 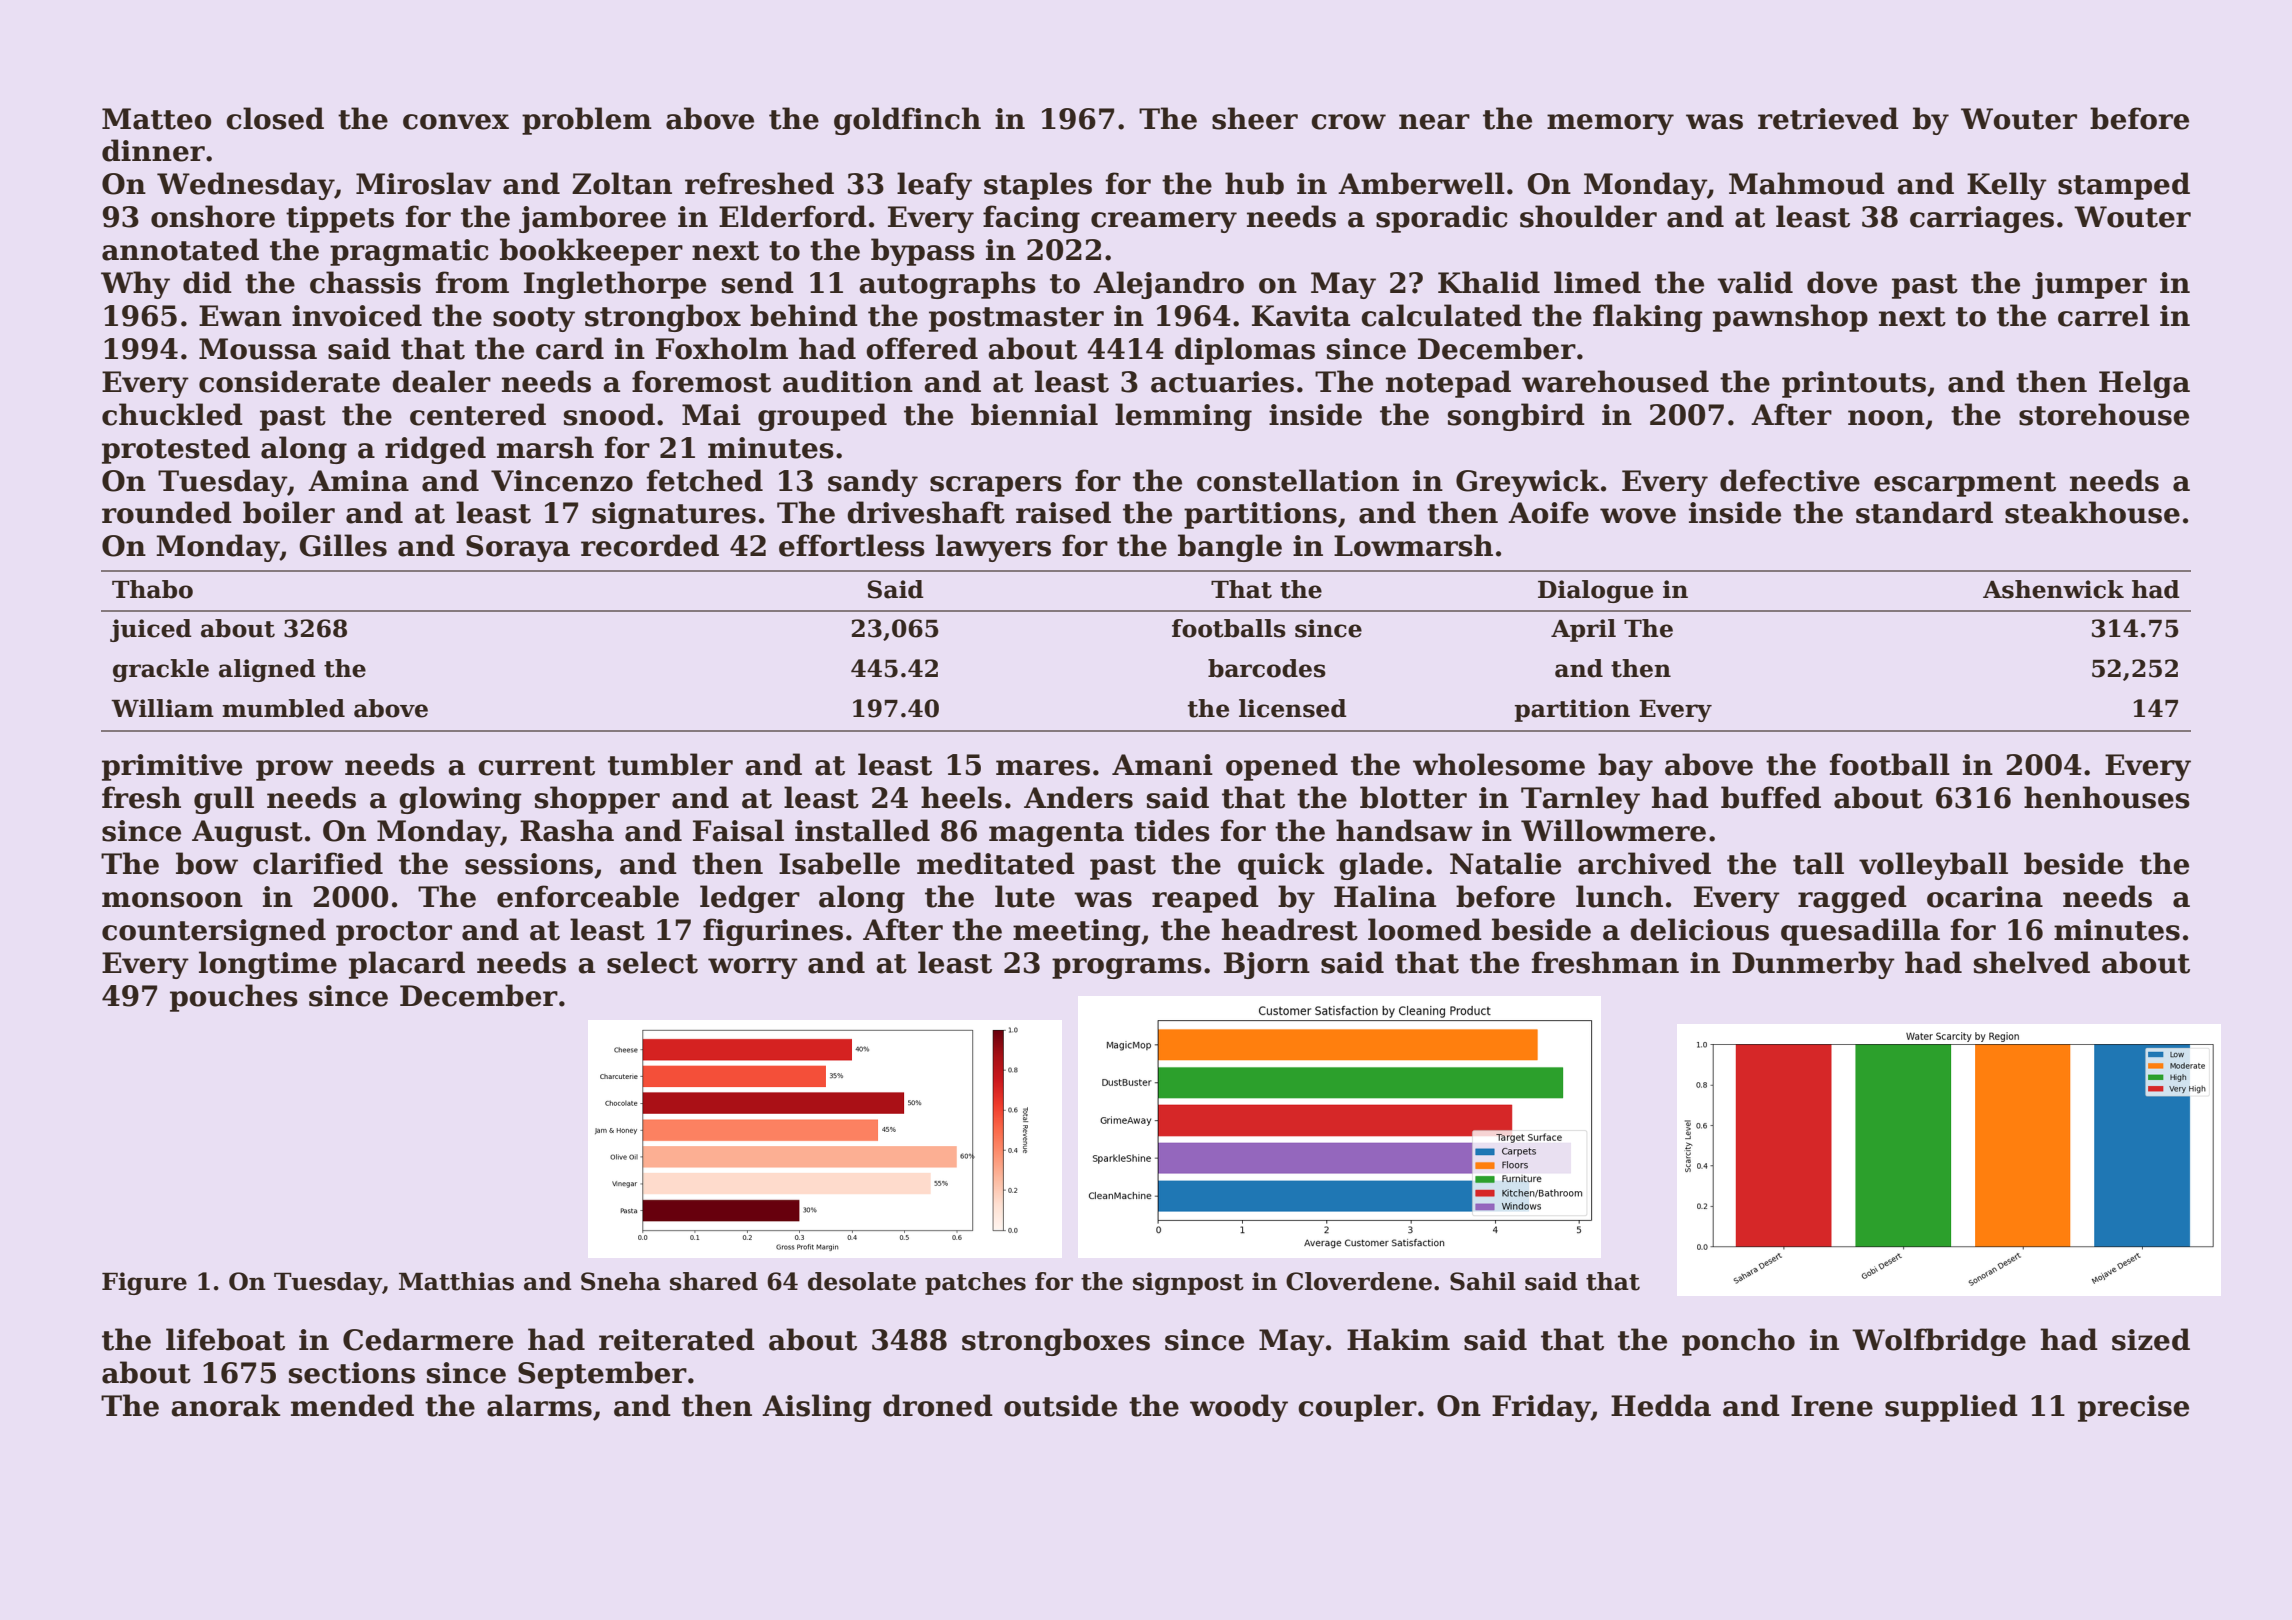 What do you see at coordinates (428, 1339) in the screenshot?
I see `Cedarmere` at bounding box center [428, 1339].
